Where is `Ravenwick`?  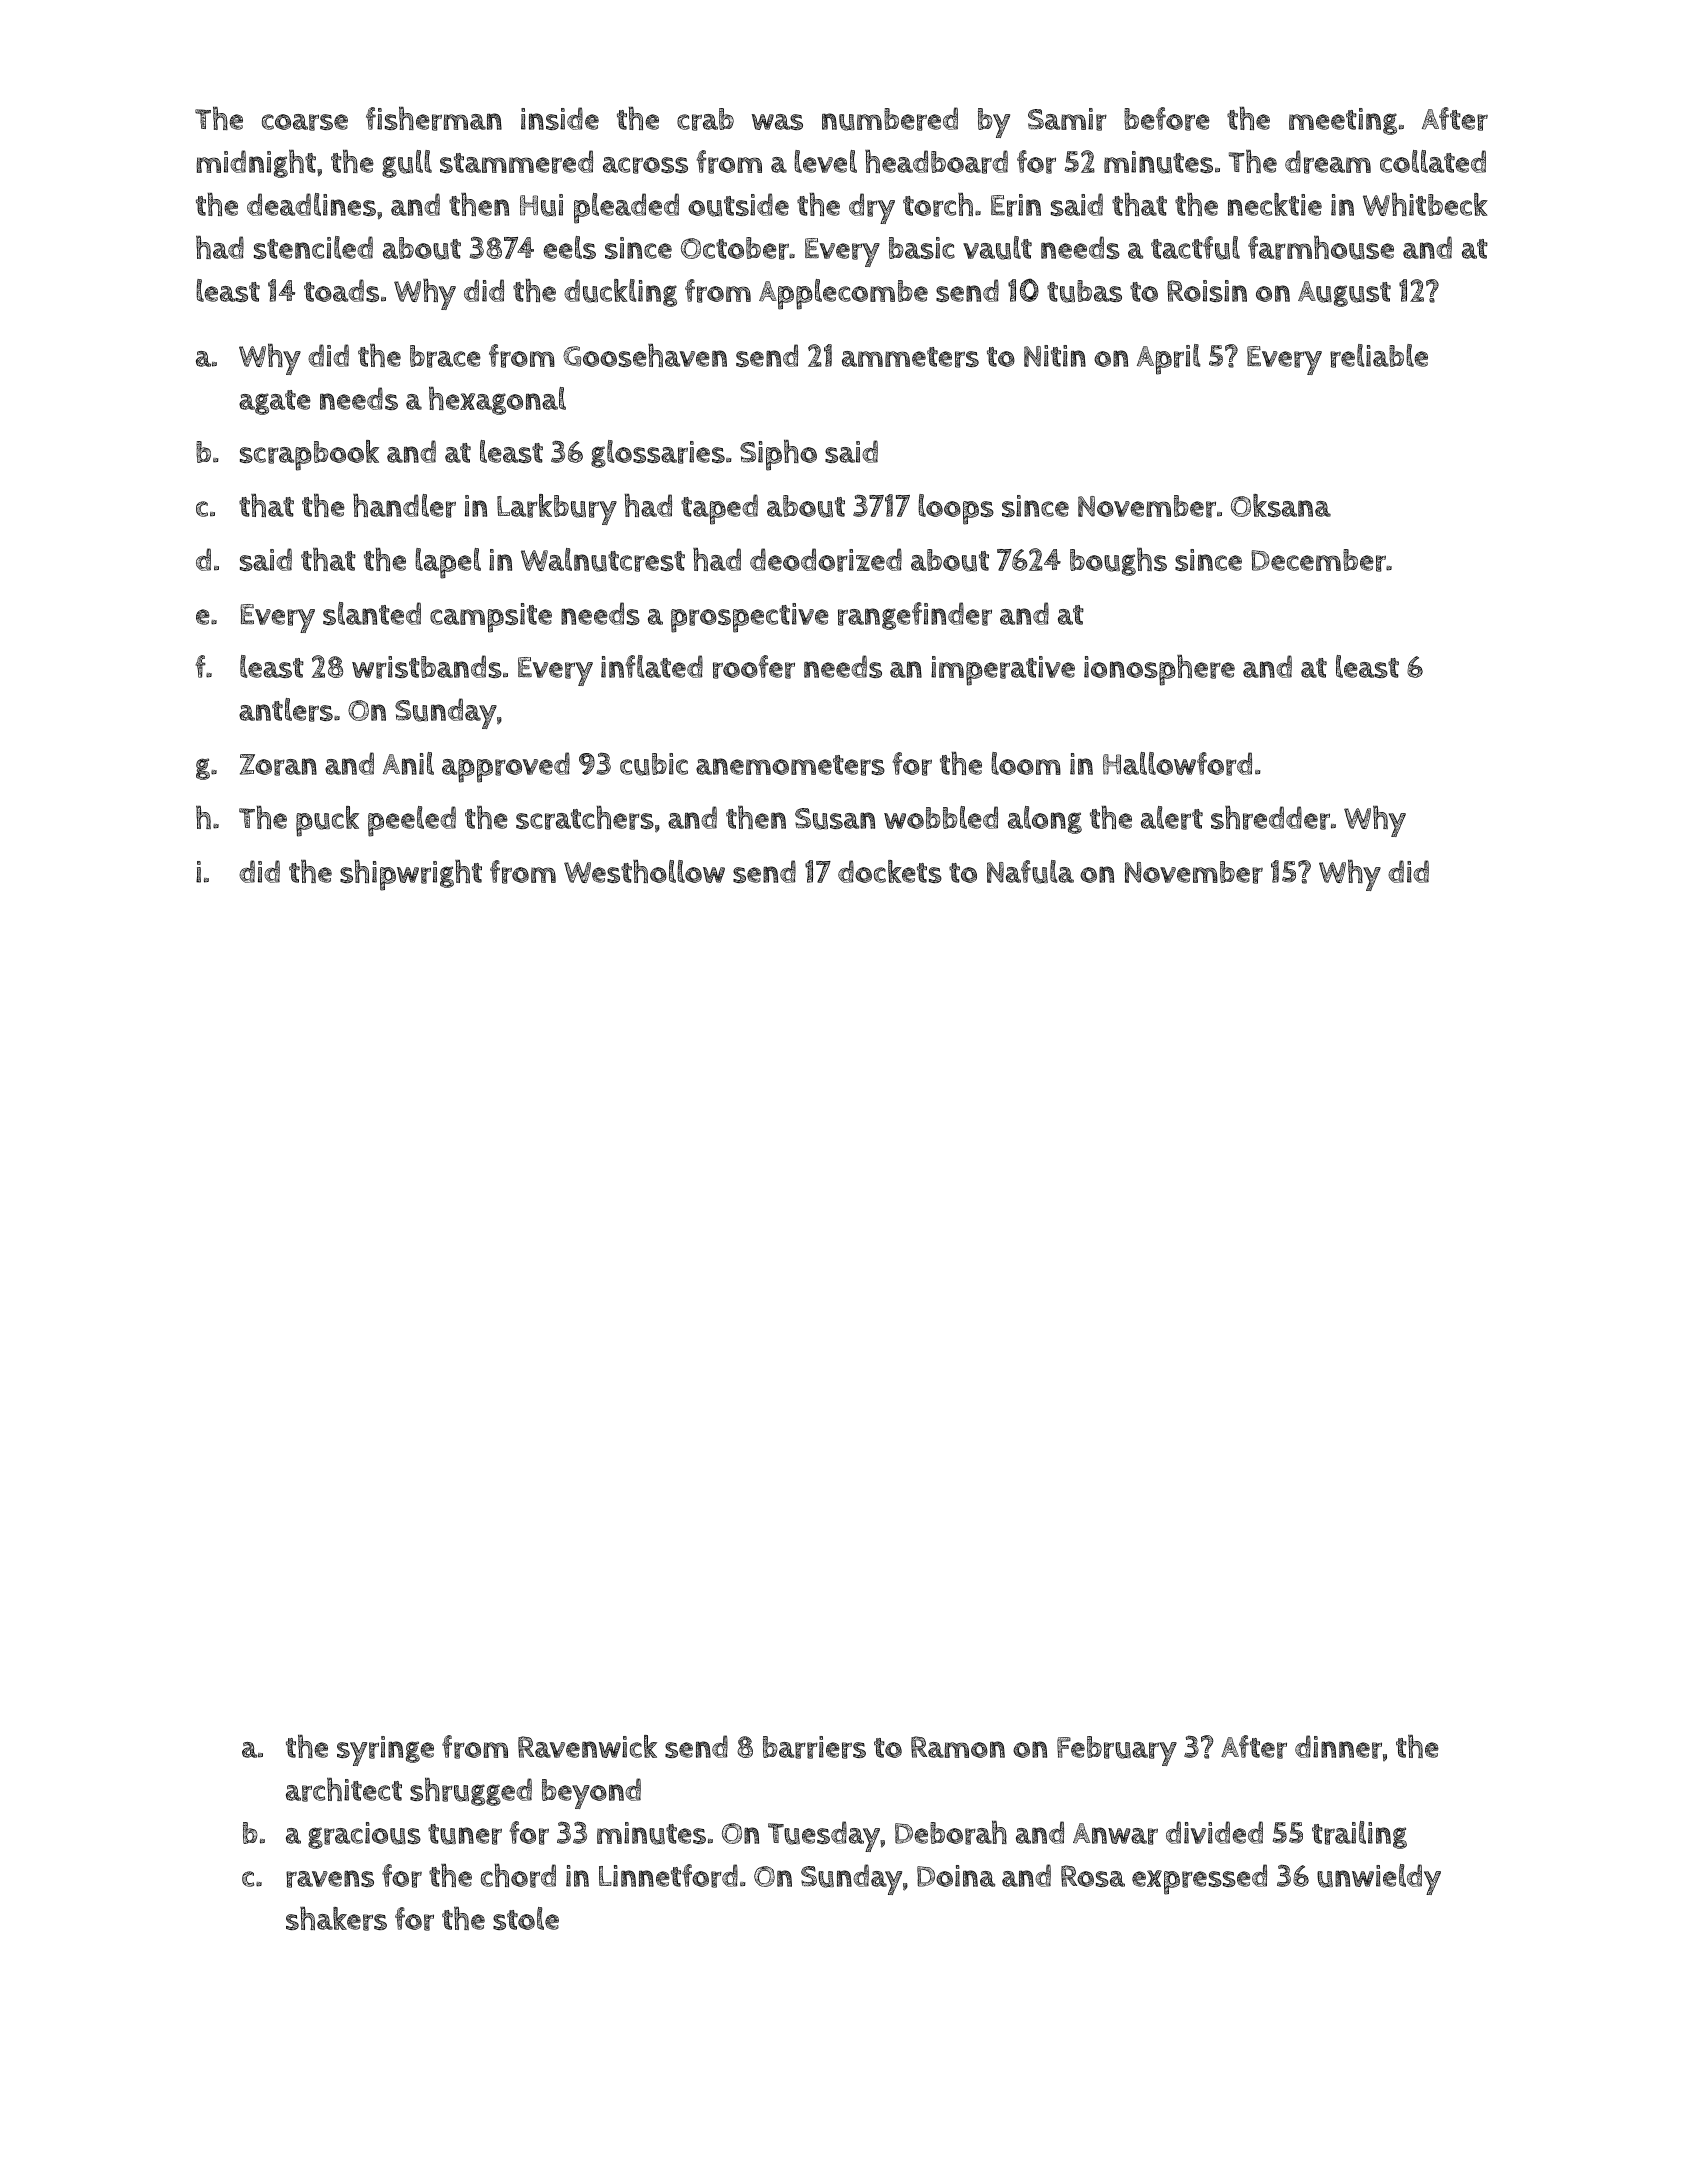
Ravenwick is located at coordinates (587, 1746).
